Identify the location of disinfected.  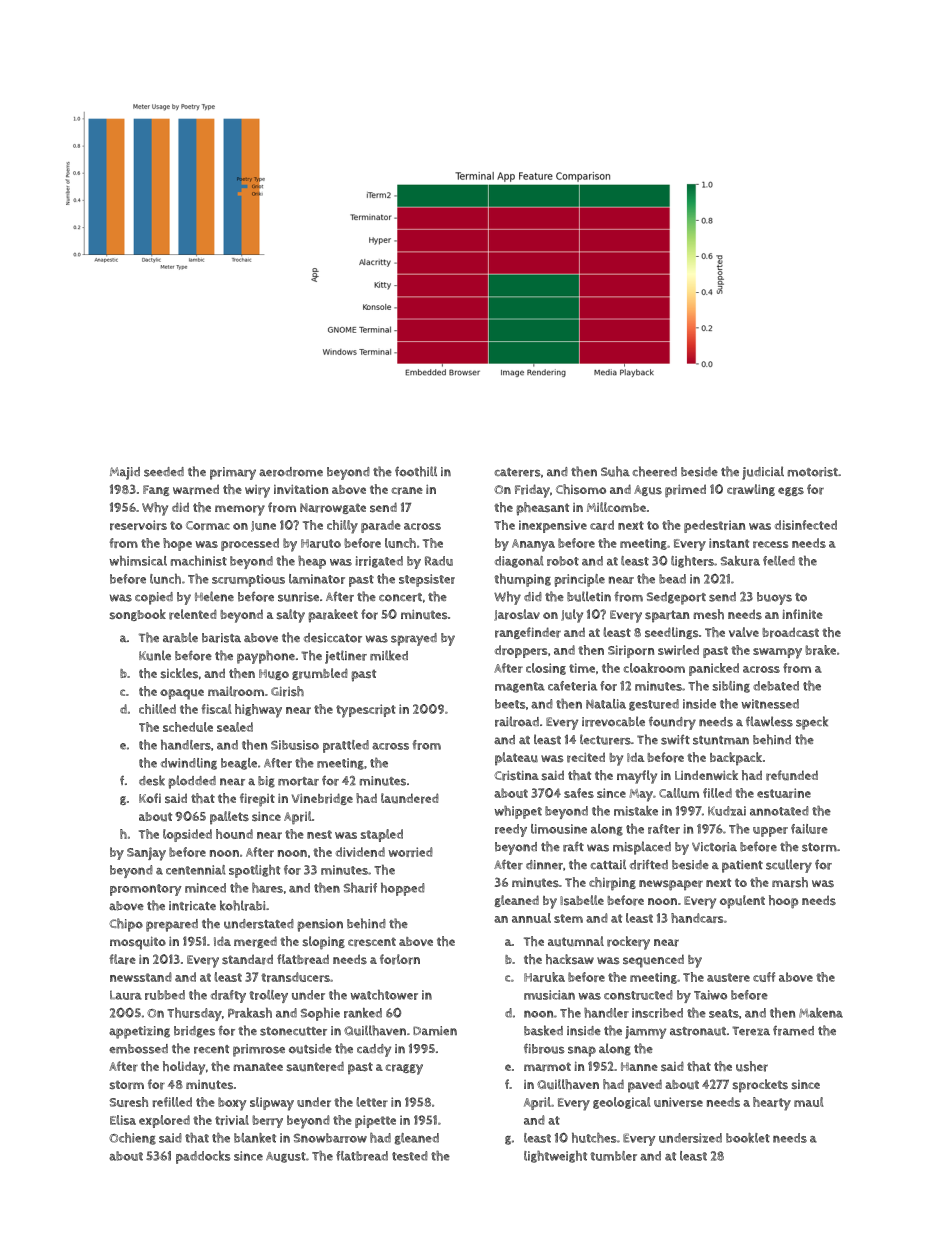
(806, 525).
